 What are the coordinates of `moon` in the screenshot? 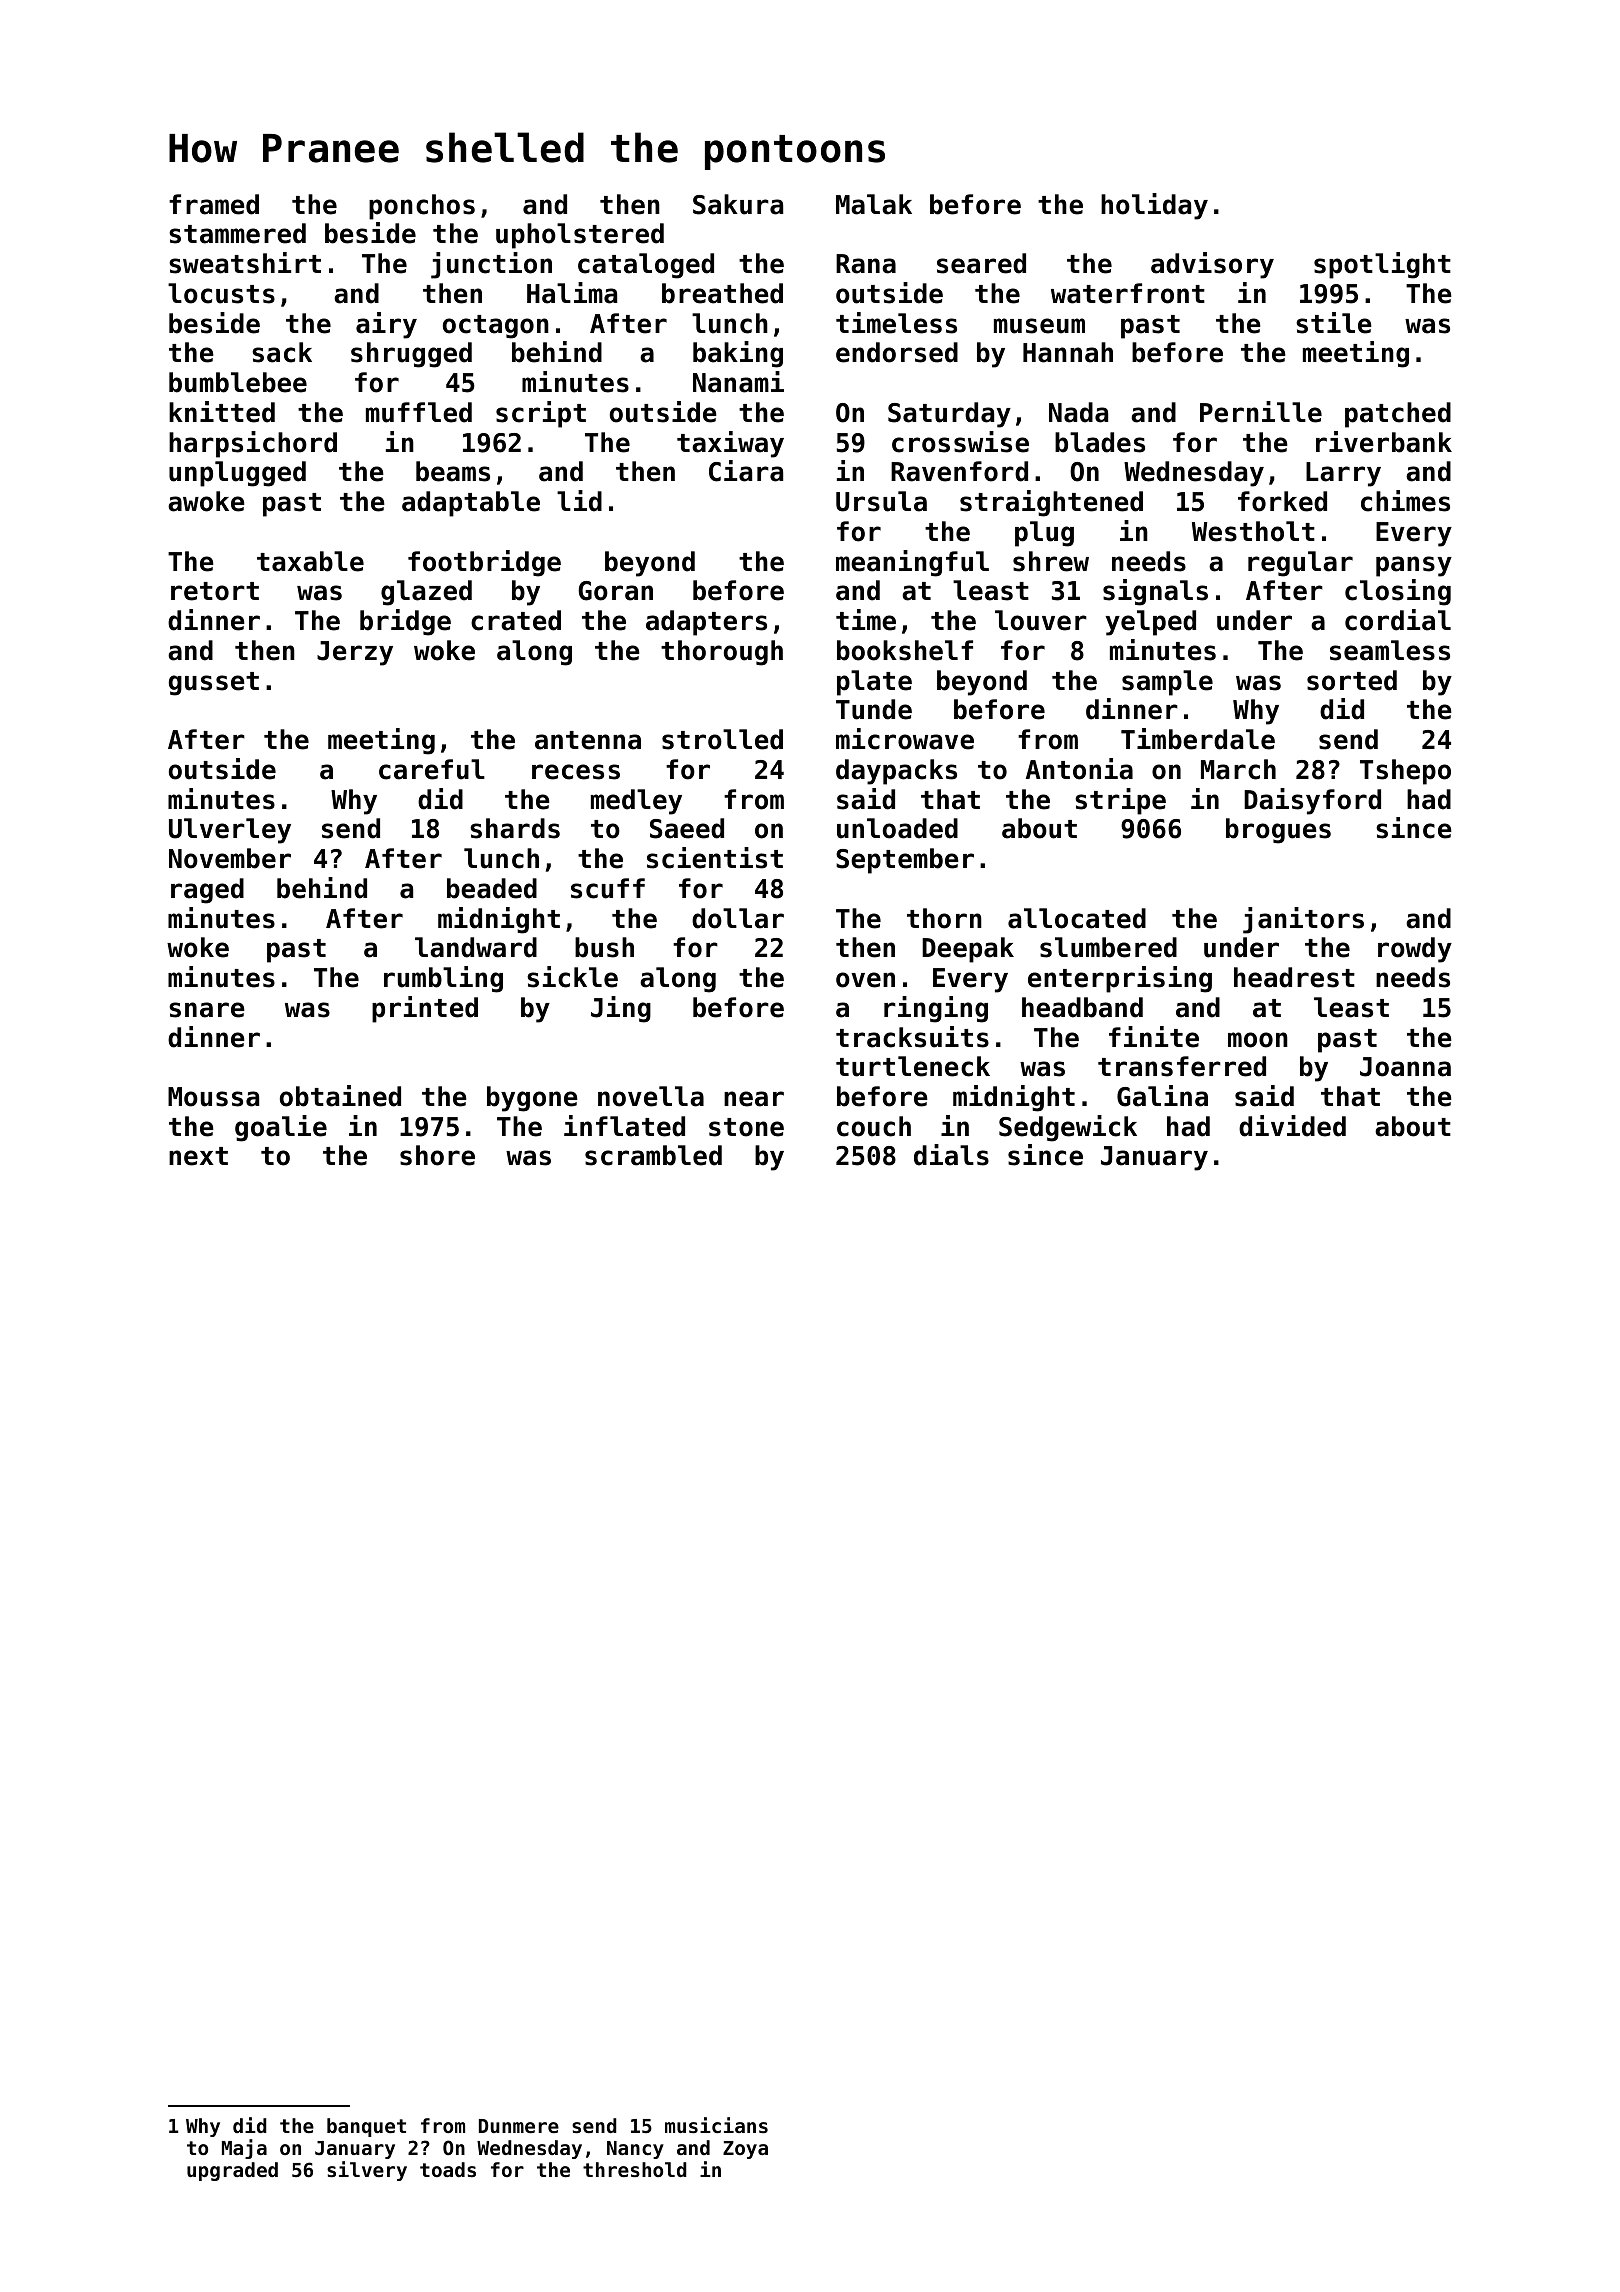 It's located at (1258, 1040).
